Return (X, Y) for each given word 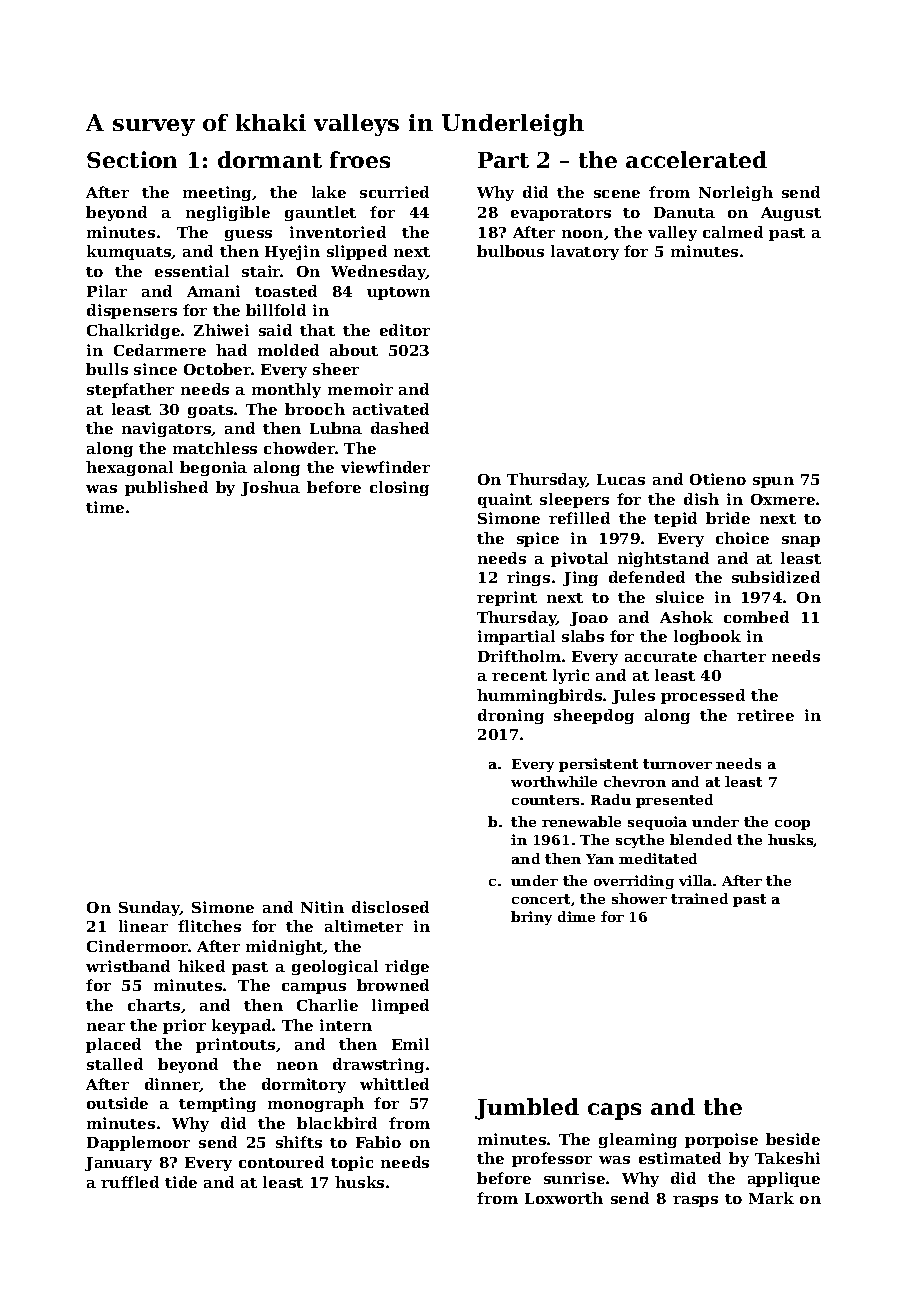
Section (132, 159)
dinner (172, 1085)
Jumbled (527, 1109)
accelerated (696, 159)
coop (792, 825)
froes (360, 159)
